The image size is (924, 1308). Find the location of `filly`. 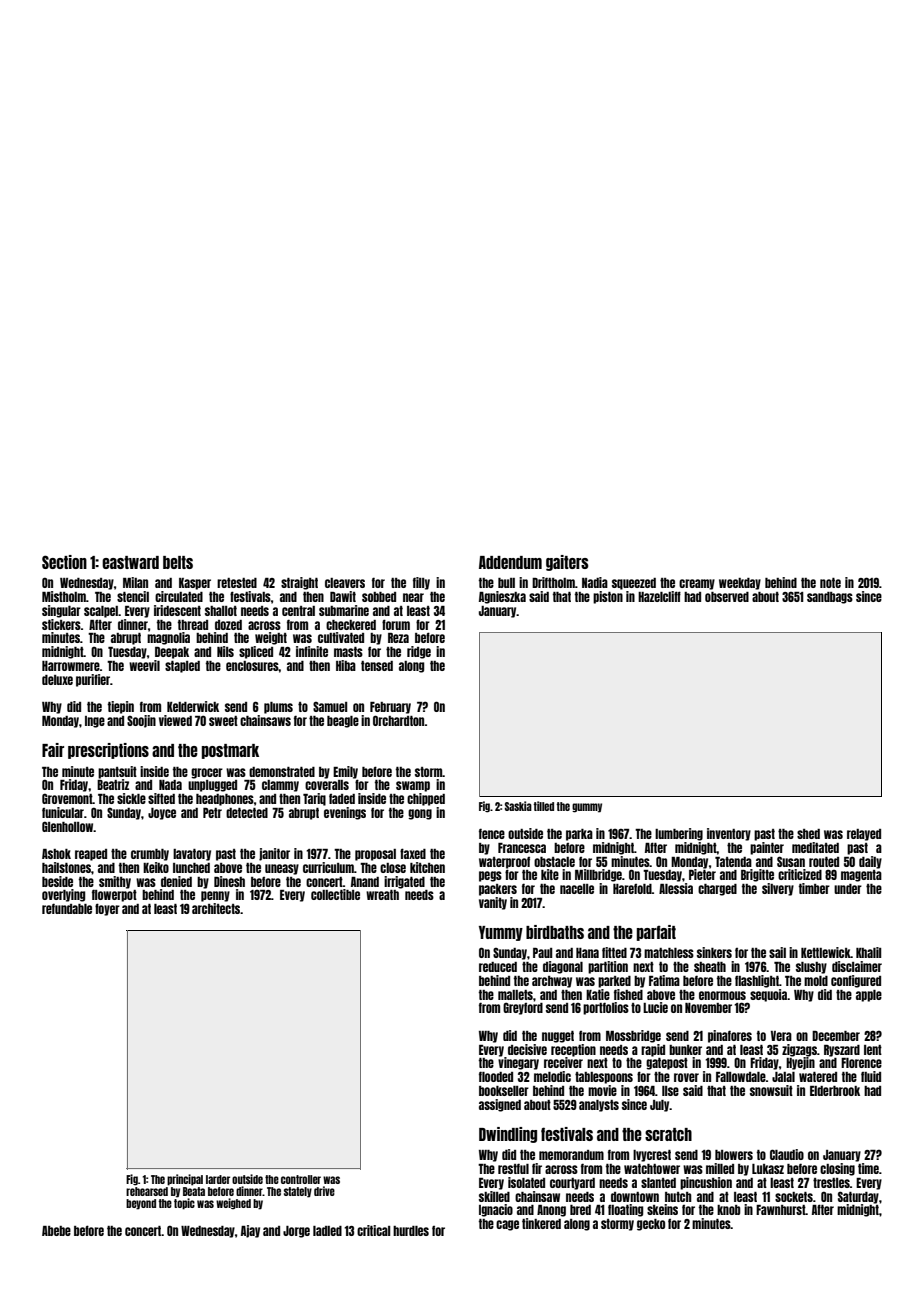

filly is located at coordinates (421, 583).
